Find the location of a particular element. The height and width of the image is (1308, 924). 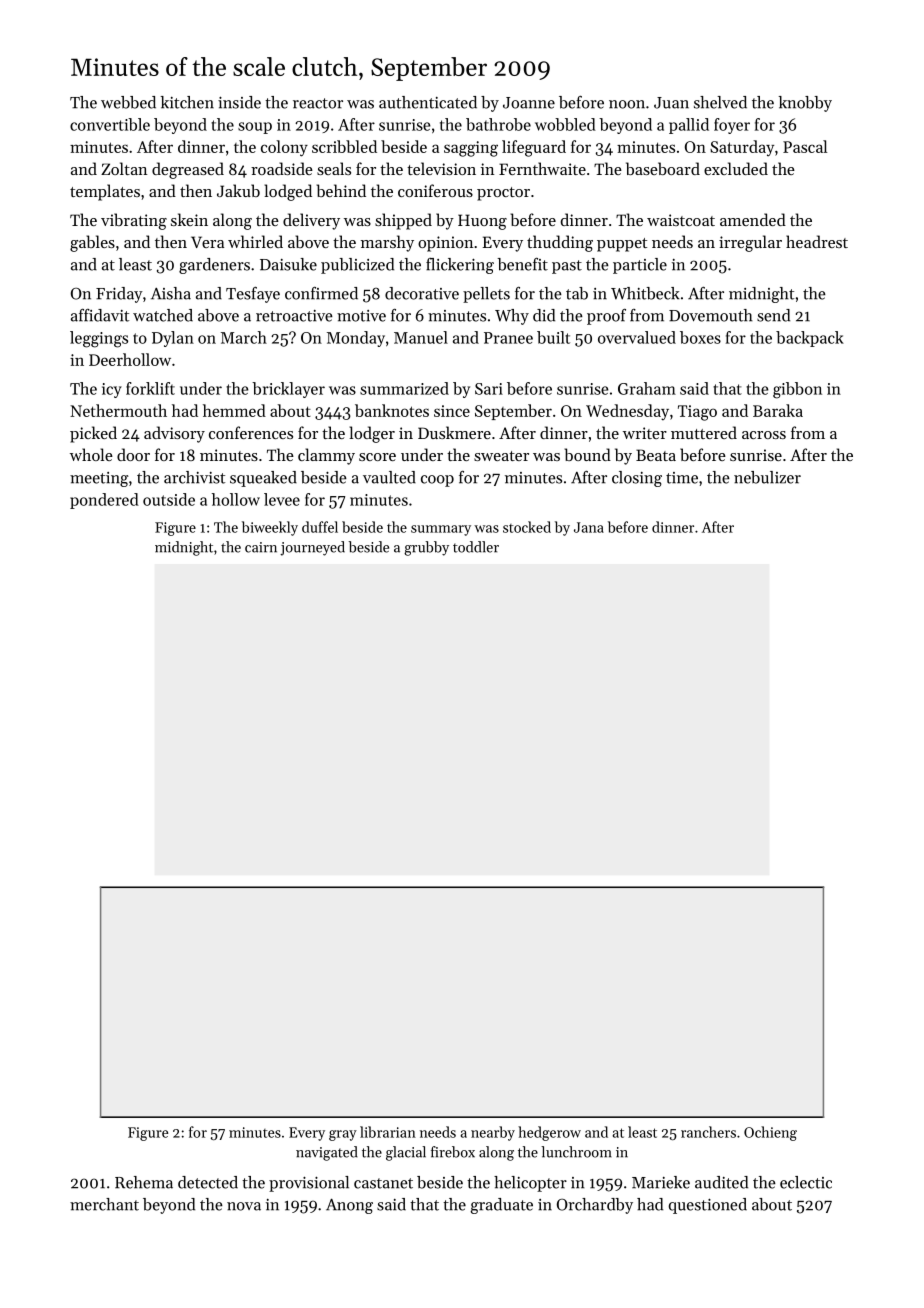

detected is located at coordinates (208, 1182).
